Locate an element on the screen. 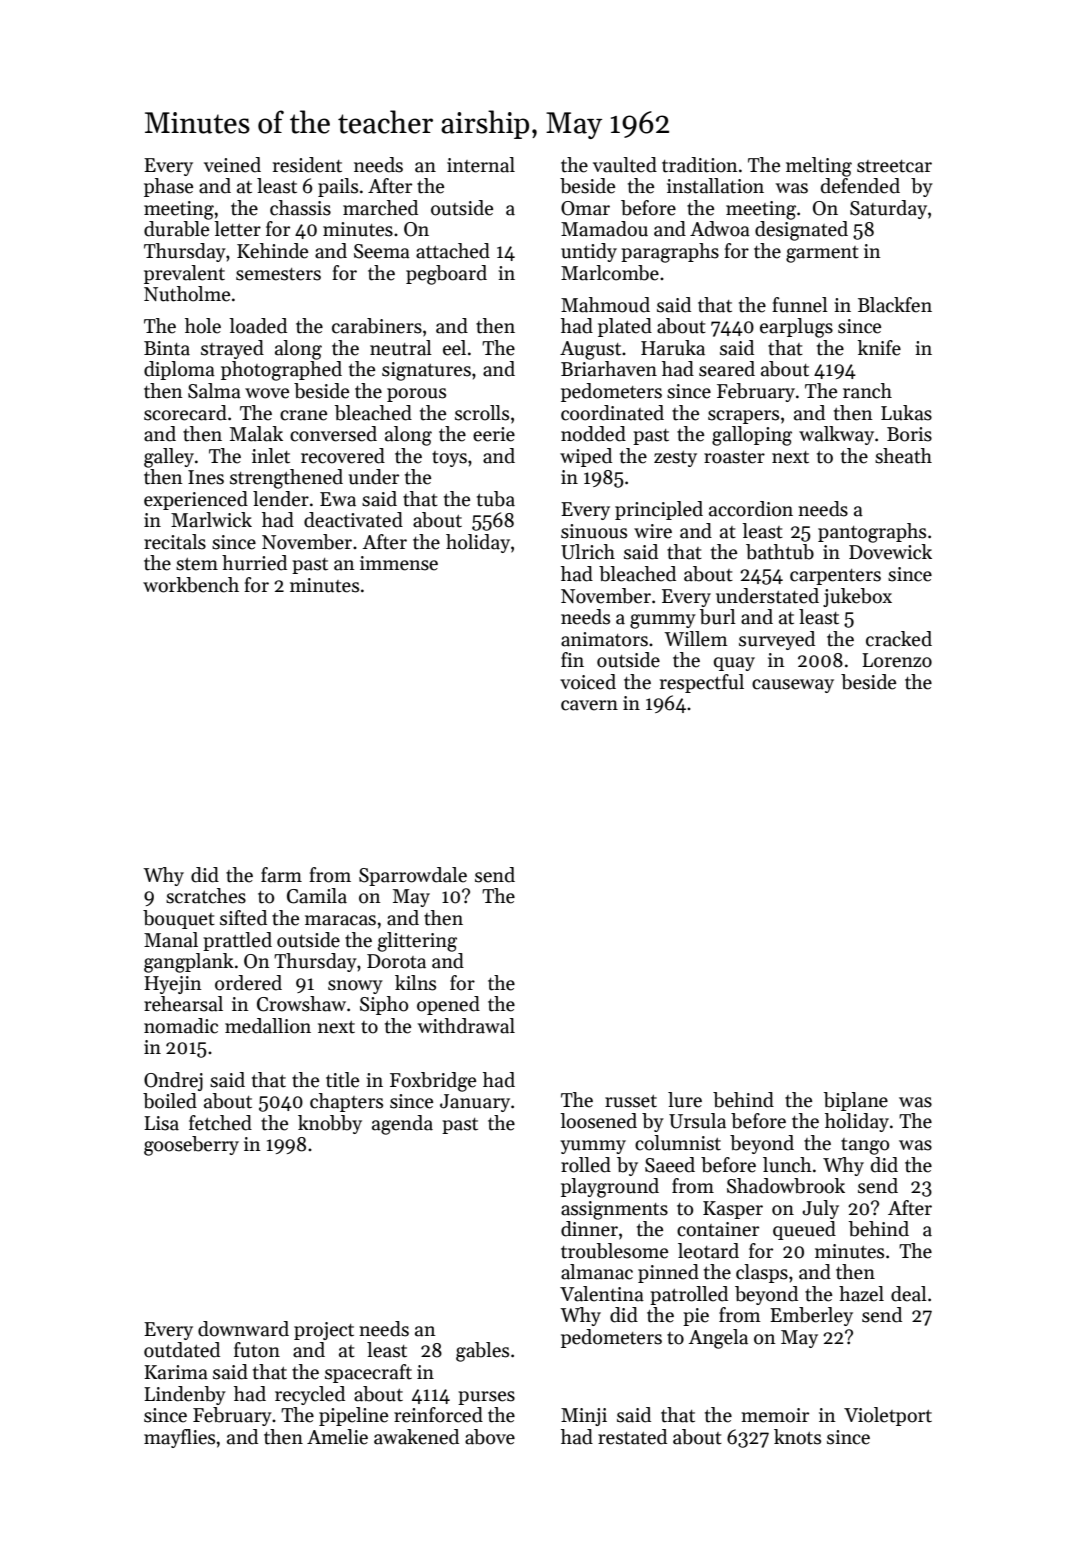 The width and height of the screenshot is (1076, 1558). knife is located at coordinates (879, 348).
